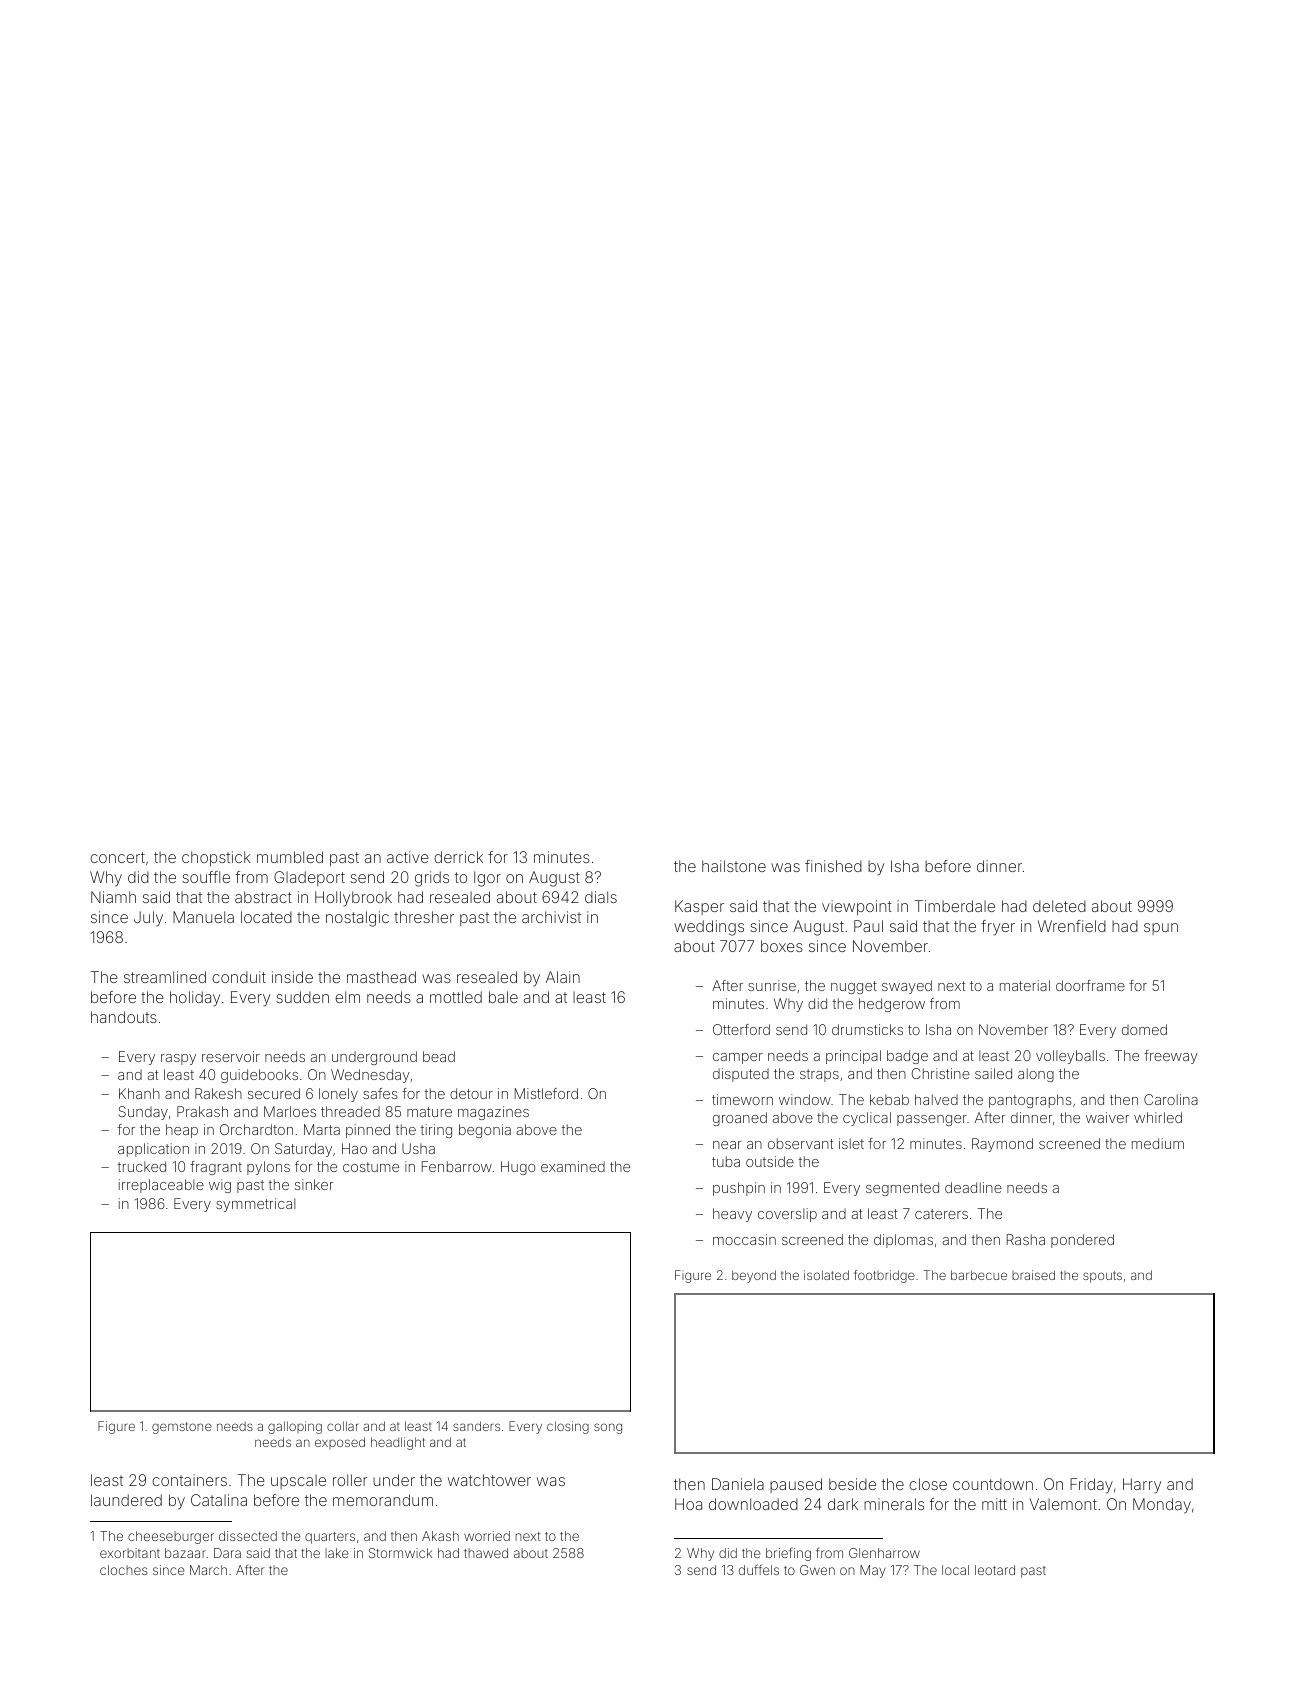  Describe the element at coordinates (458, 857) in the screenshot. I see `derrick` at that location.
